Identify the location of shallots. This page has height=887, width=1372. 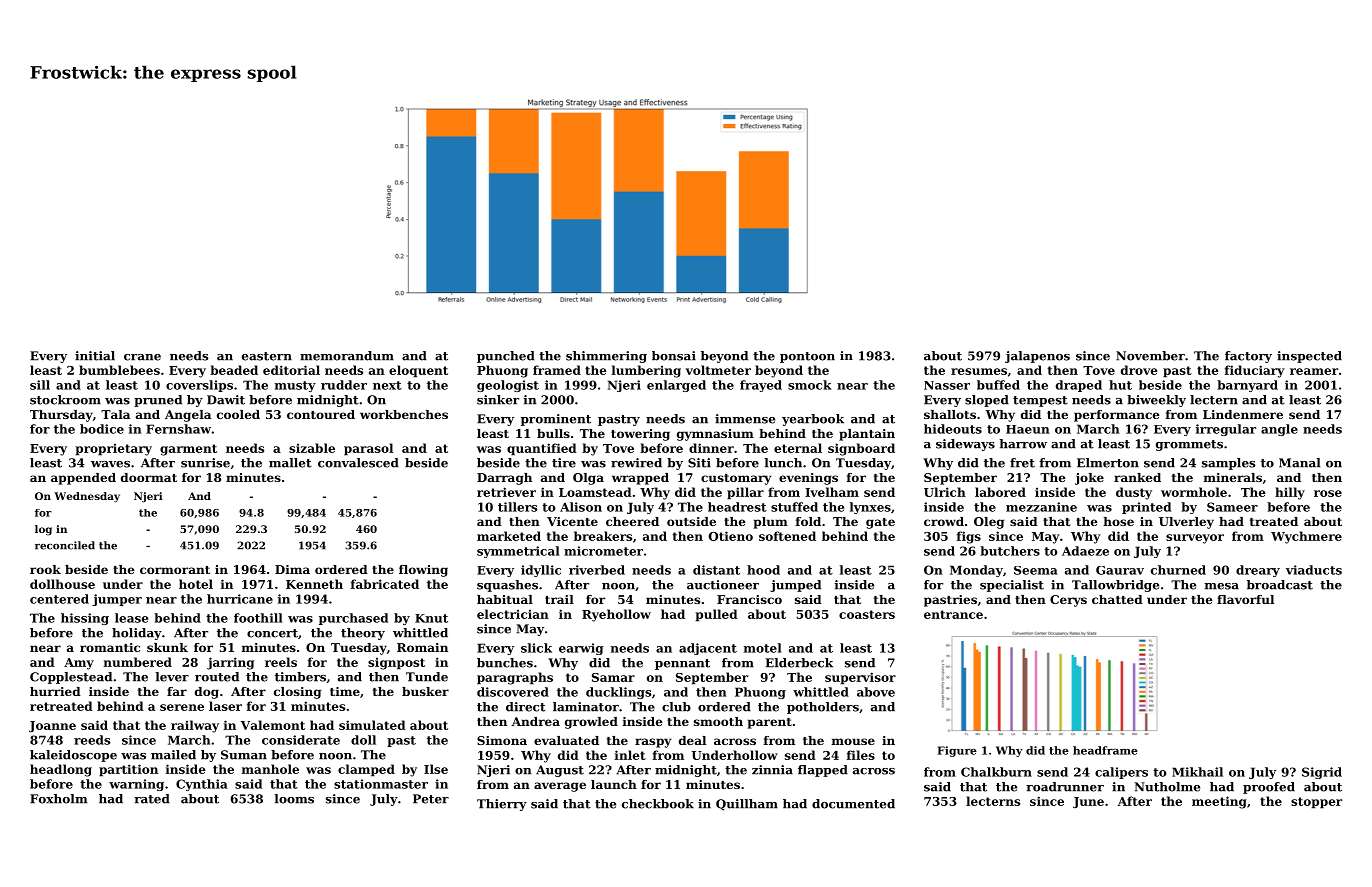
(950, 414).
